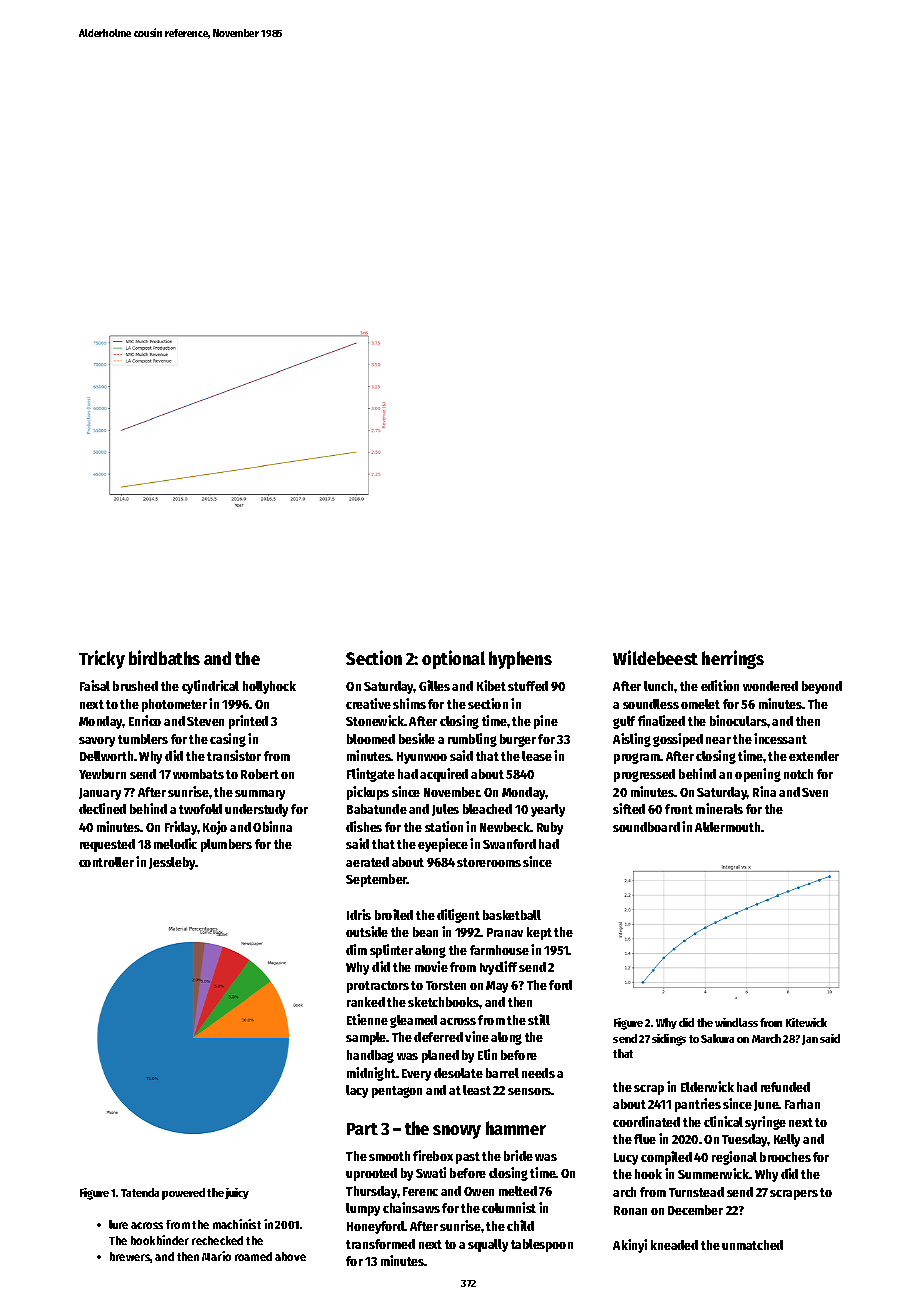 The width and height of the page is (924, 1308). I want to click on Sven, so click(815, 792).
